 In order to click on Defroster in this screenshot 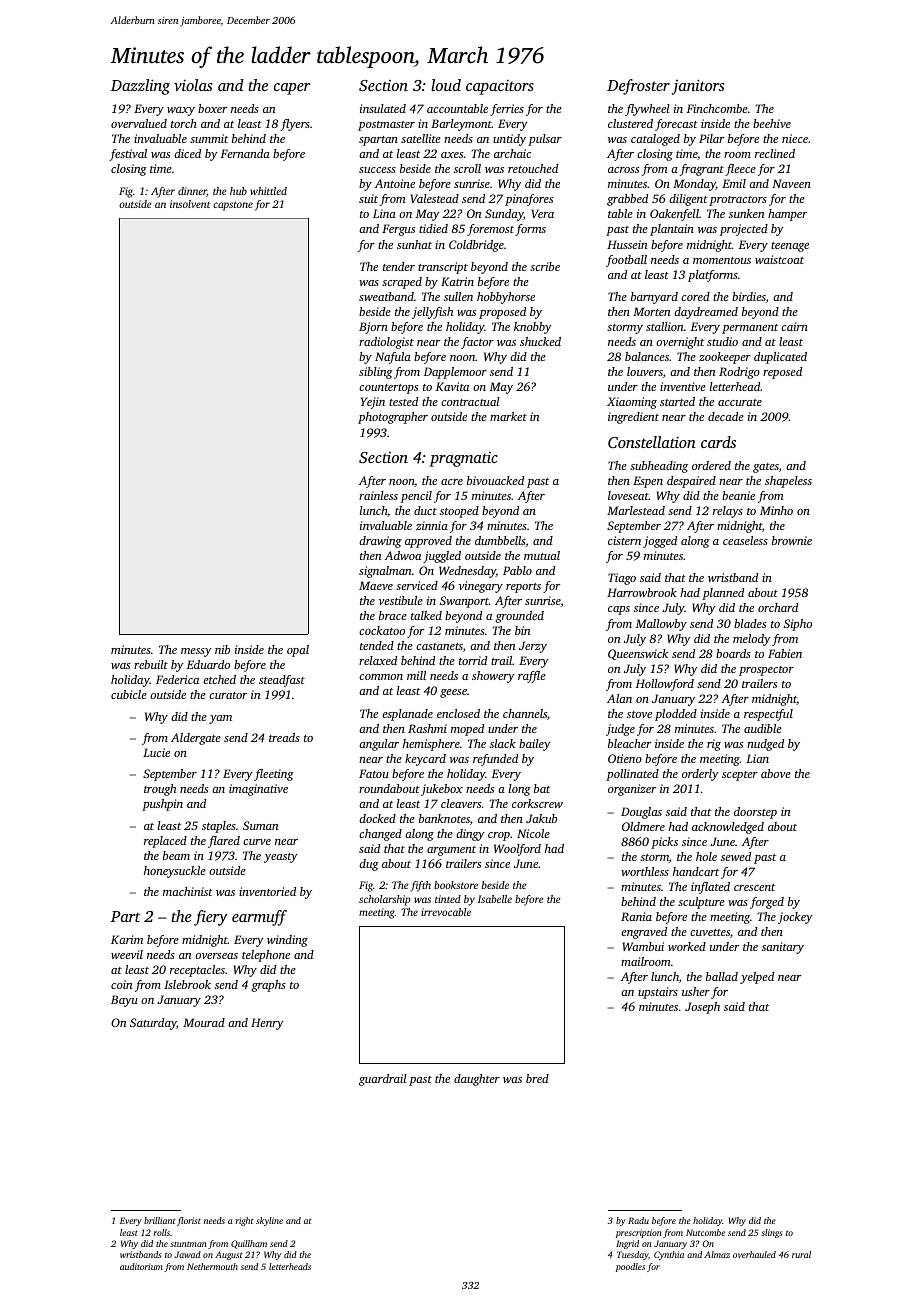, I will do `click(638, 87)`.
